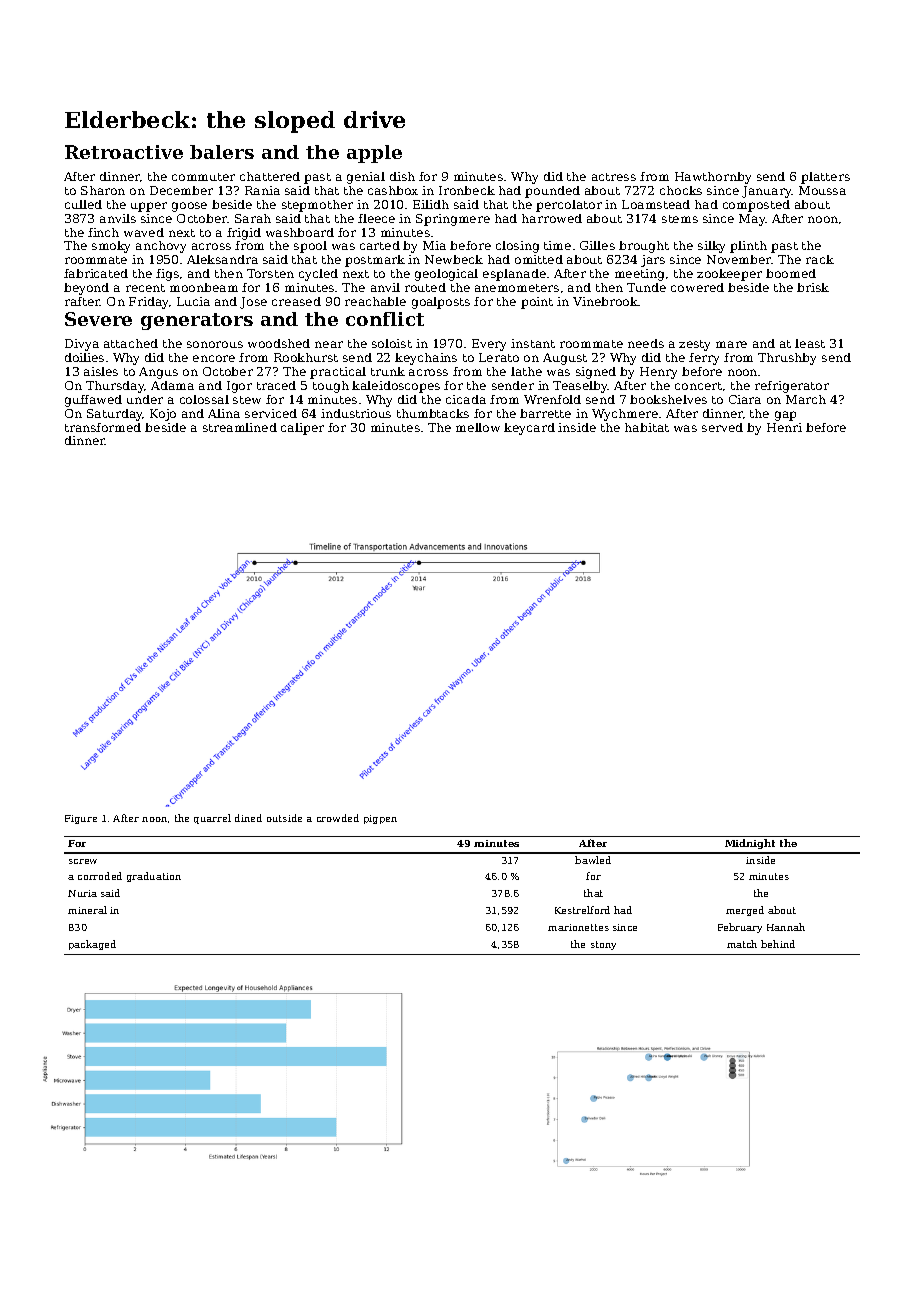  I want to click on pigpen, so click(380, 819).
